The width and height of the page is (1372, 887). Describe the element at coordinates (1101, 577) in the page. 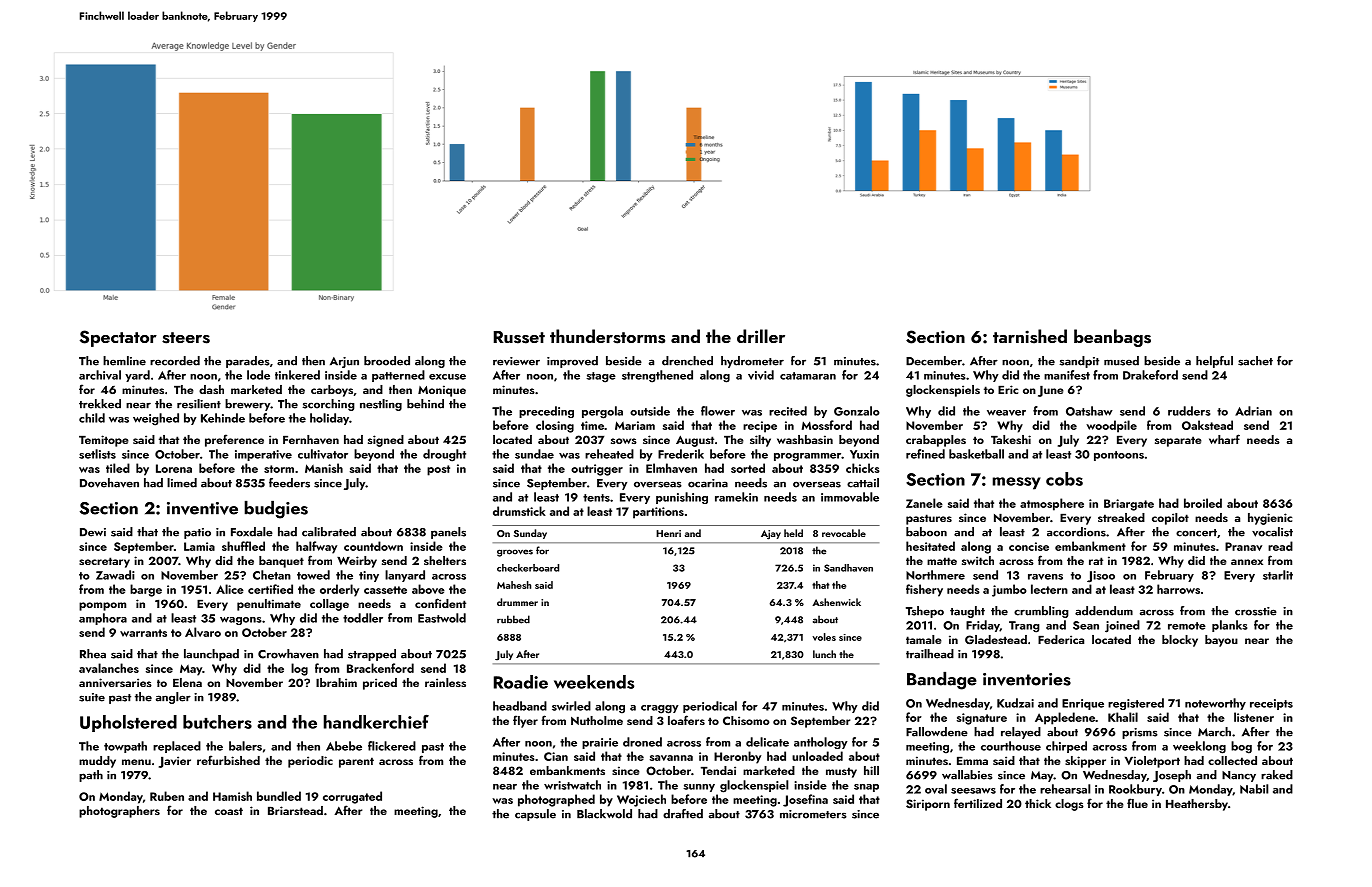

I see `Jisoo` at that location.
